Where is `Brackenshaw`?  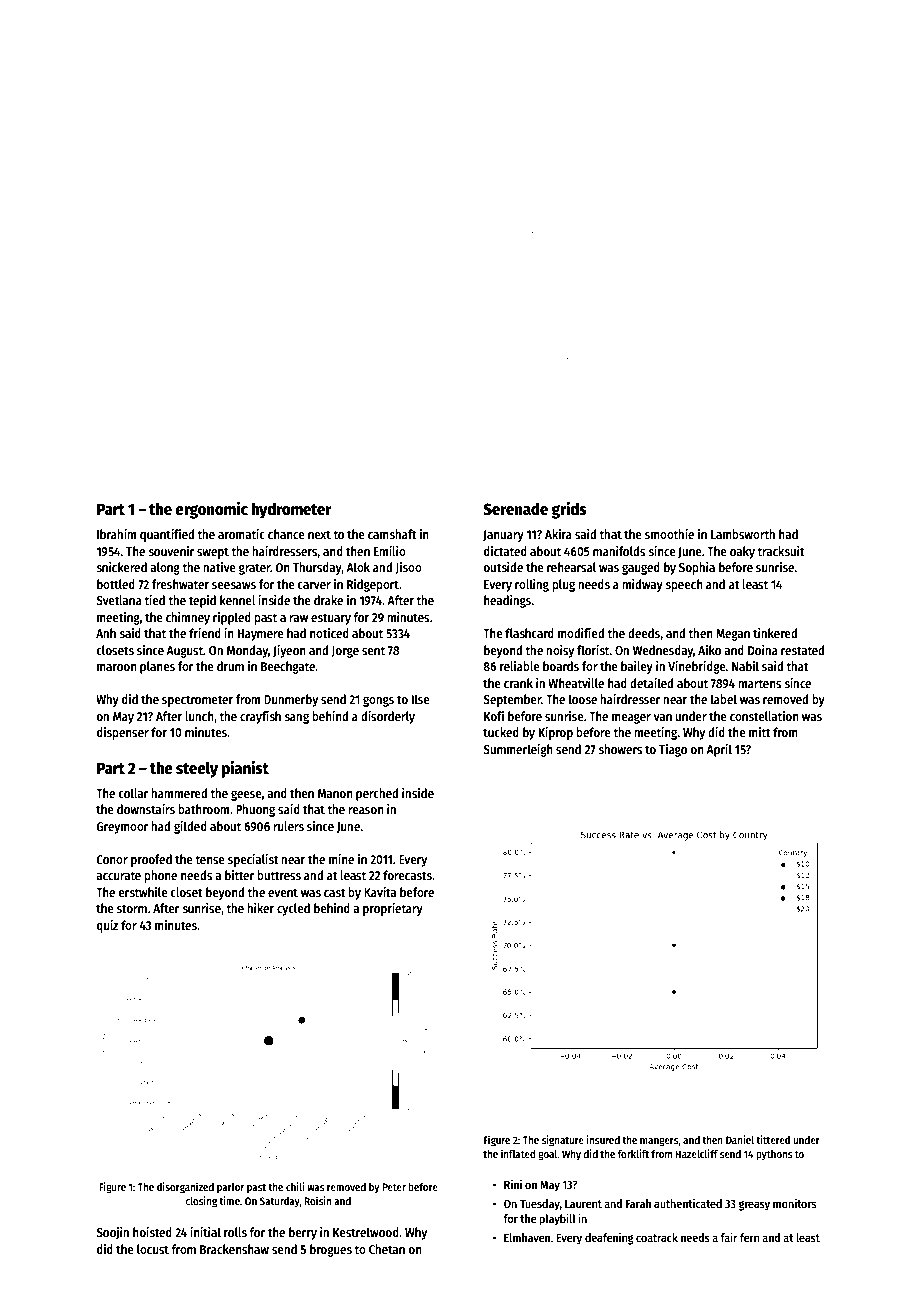 Brackenshaw is located at coordinates (234, 1249).
